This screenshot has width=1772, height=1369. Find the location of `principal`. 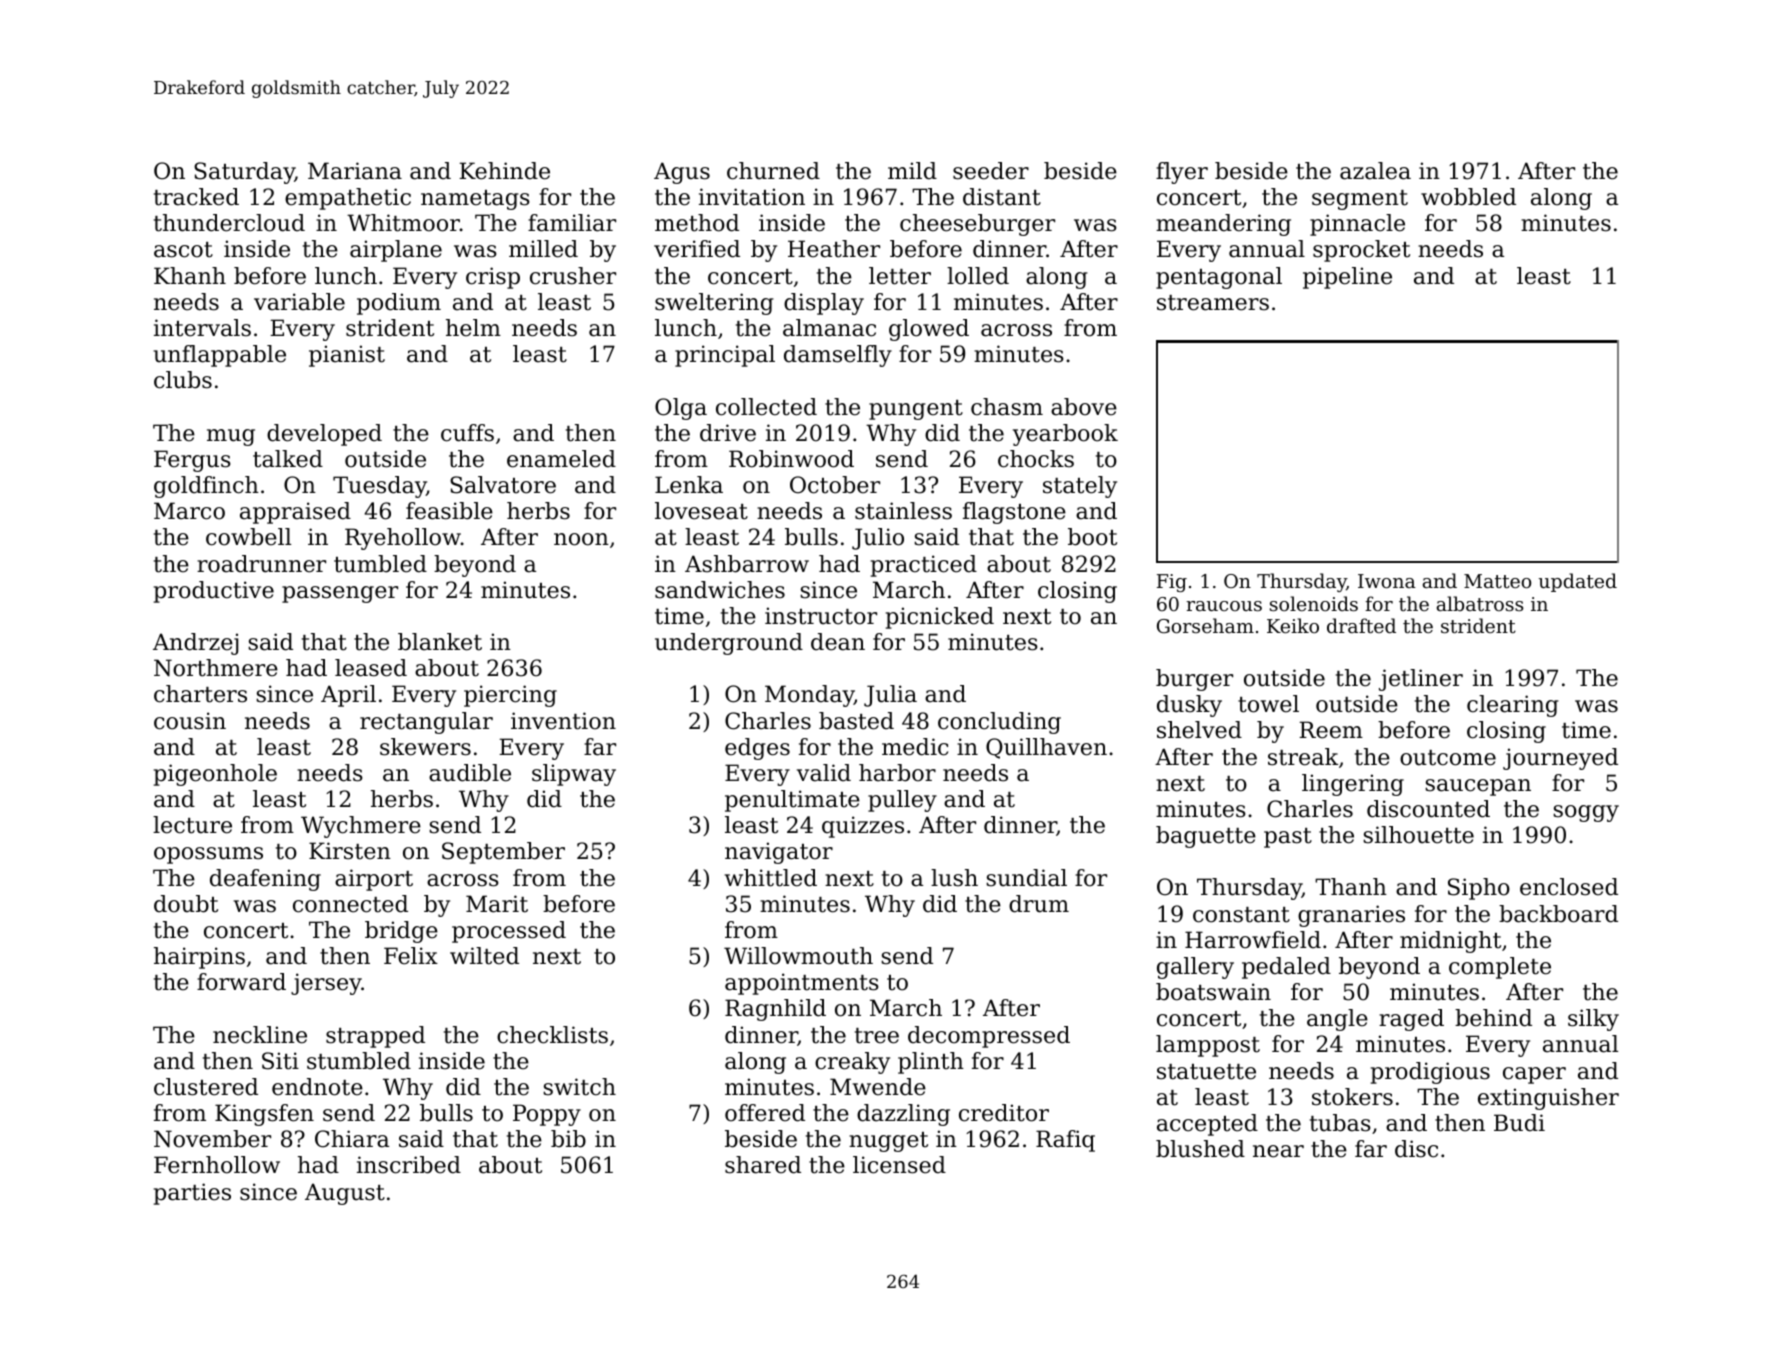

principal is located at coordinates (725, 356).
